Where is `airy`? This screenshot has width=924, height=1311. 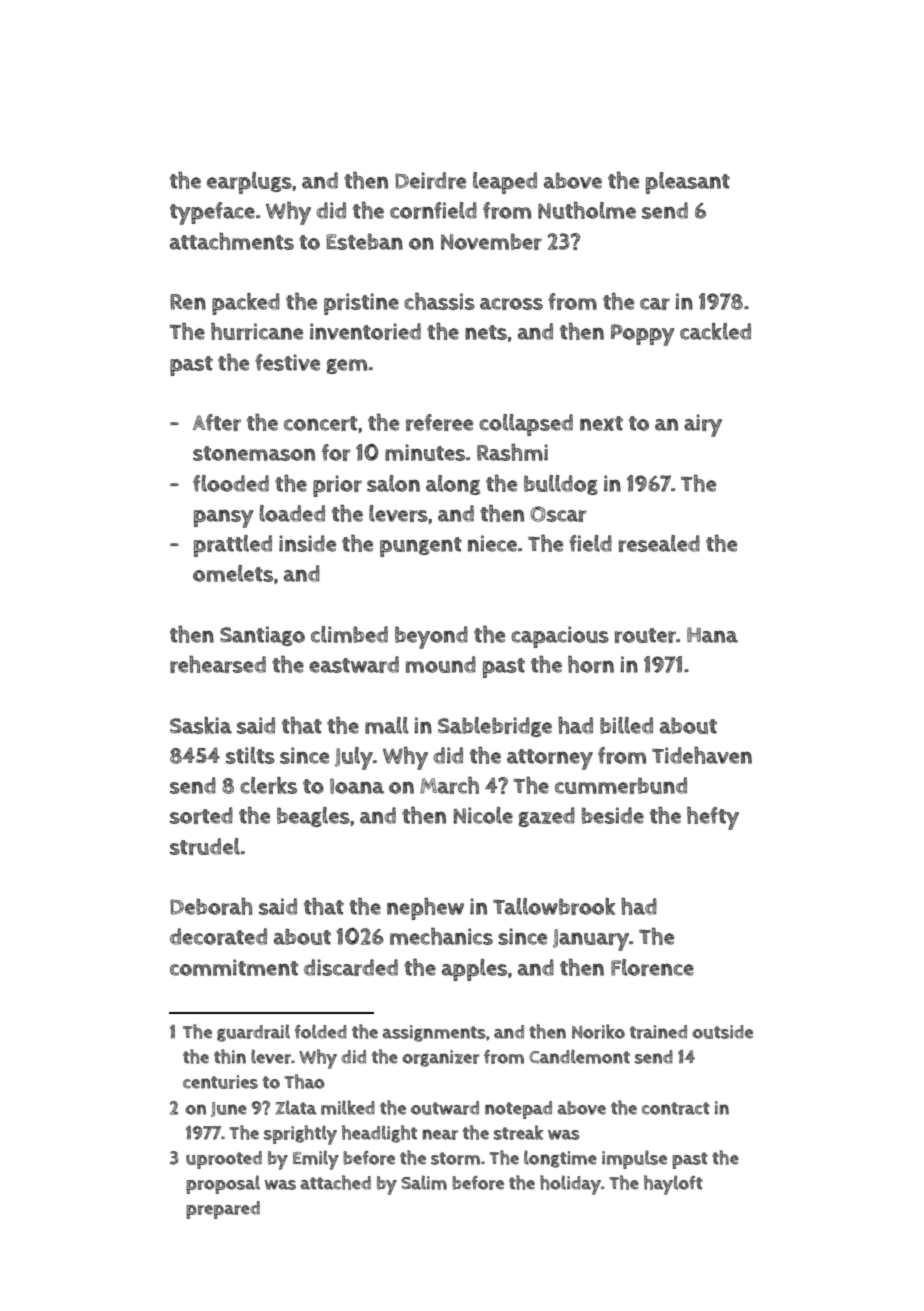
airy is located at coordinates (703, 425).
